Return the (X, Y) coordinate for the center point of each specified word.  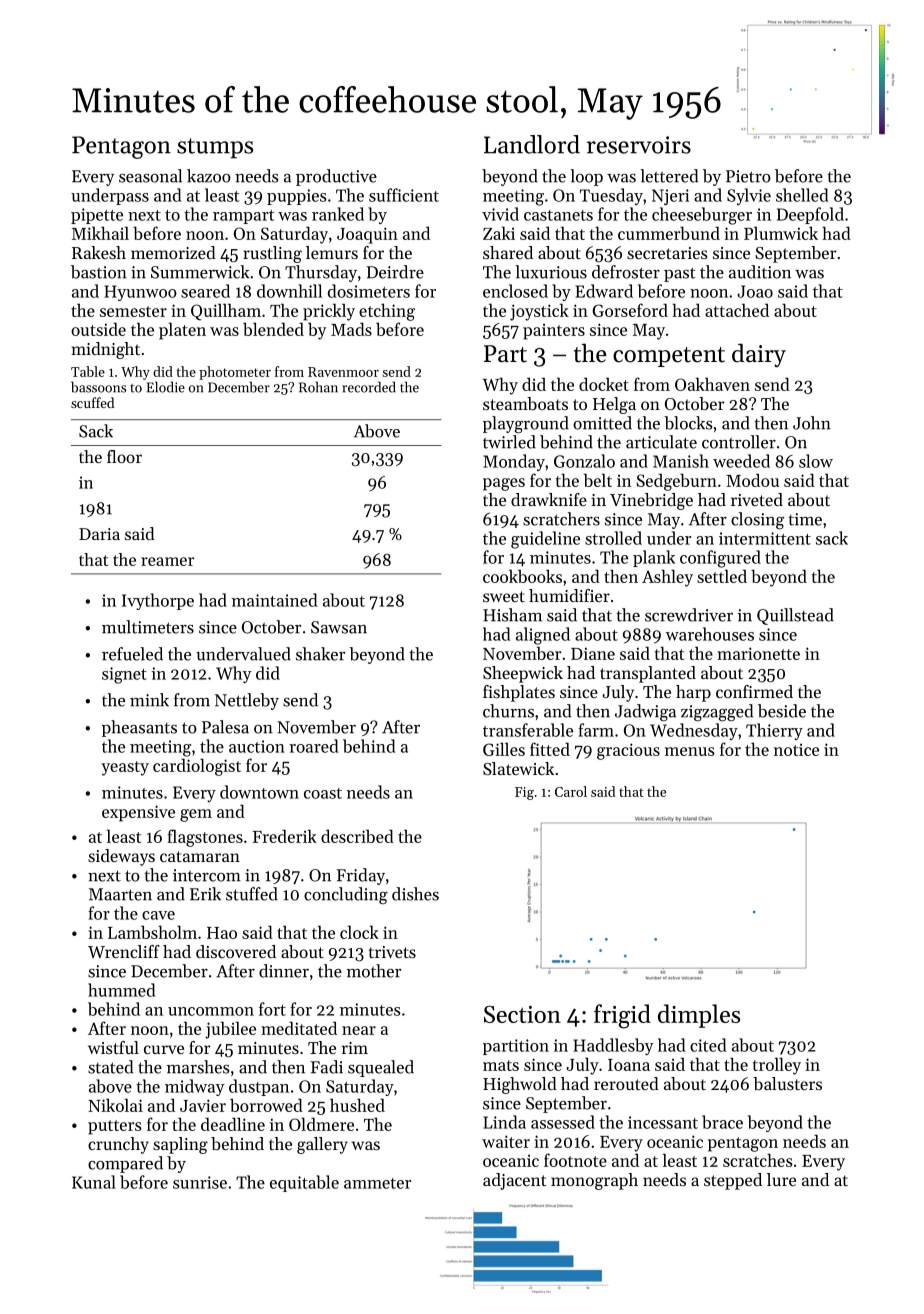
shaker (320, 654)
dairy (759, 355)
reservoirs (639, 145)
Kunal (94, 1182)
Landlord (532, 144)
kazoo (209, 176)
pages (504, 484)
